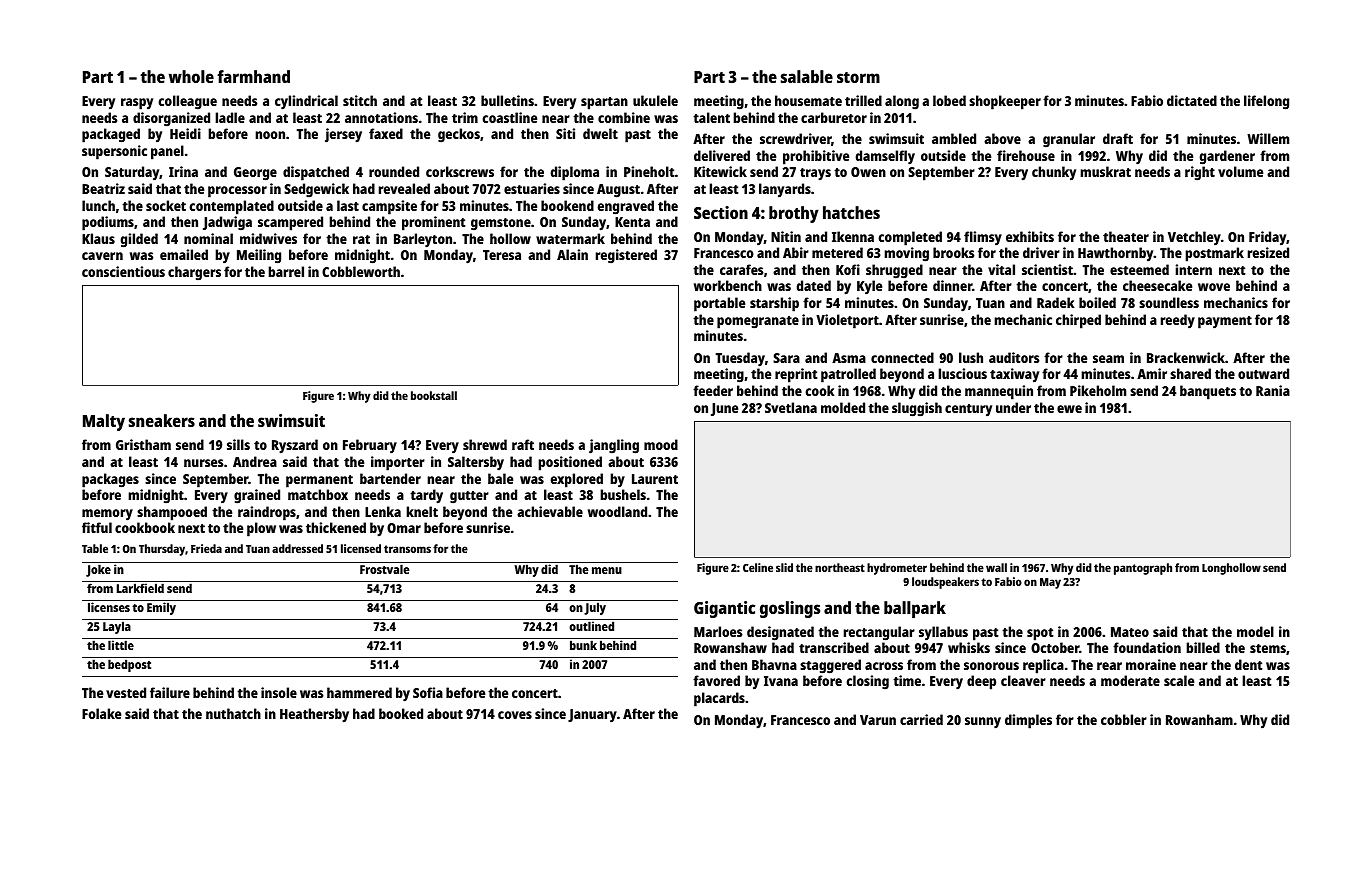  Describe the element at coordinates (1192, 100) in the page. I see `dictated` at that location.
